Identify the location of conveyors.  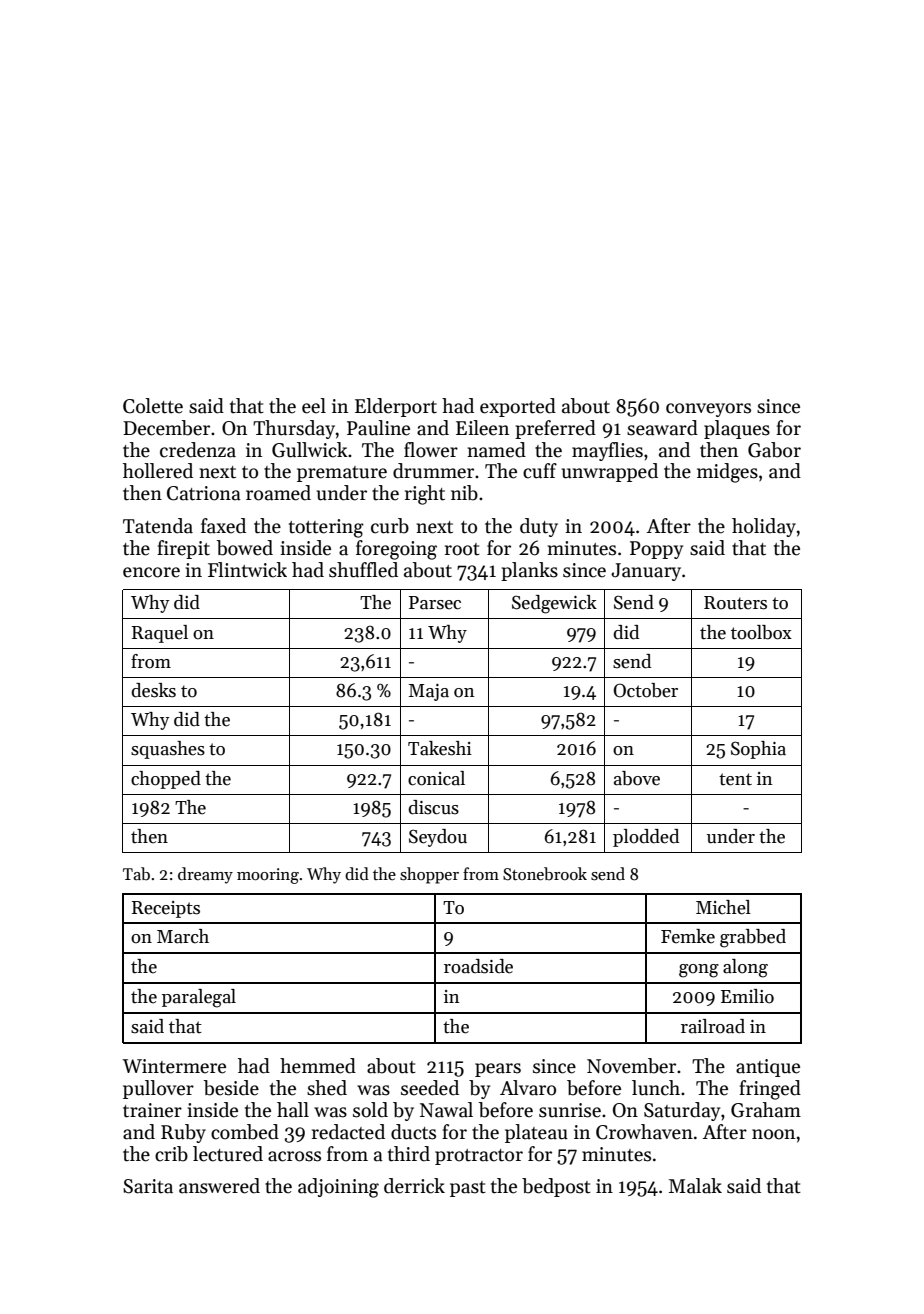
(708, 410).
